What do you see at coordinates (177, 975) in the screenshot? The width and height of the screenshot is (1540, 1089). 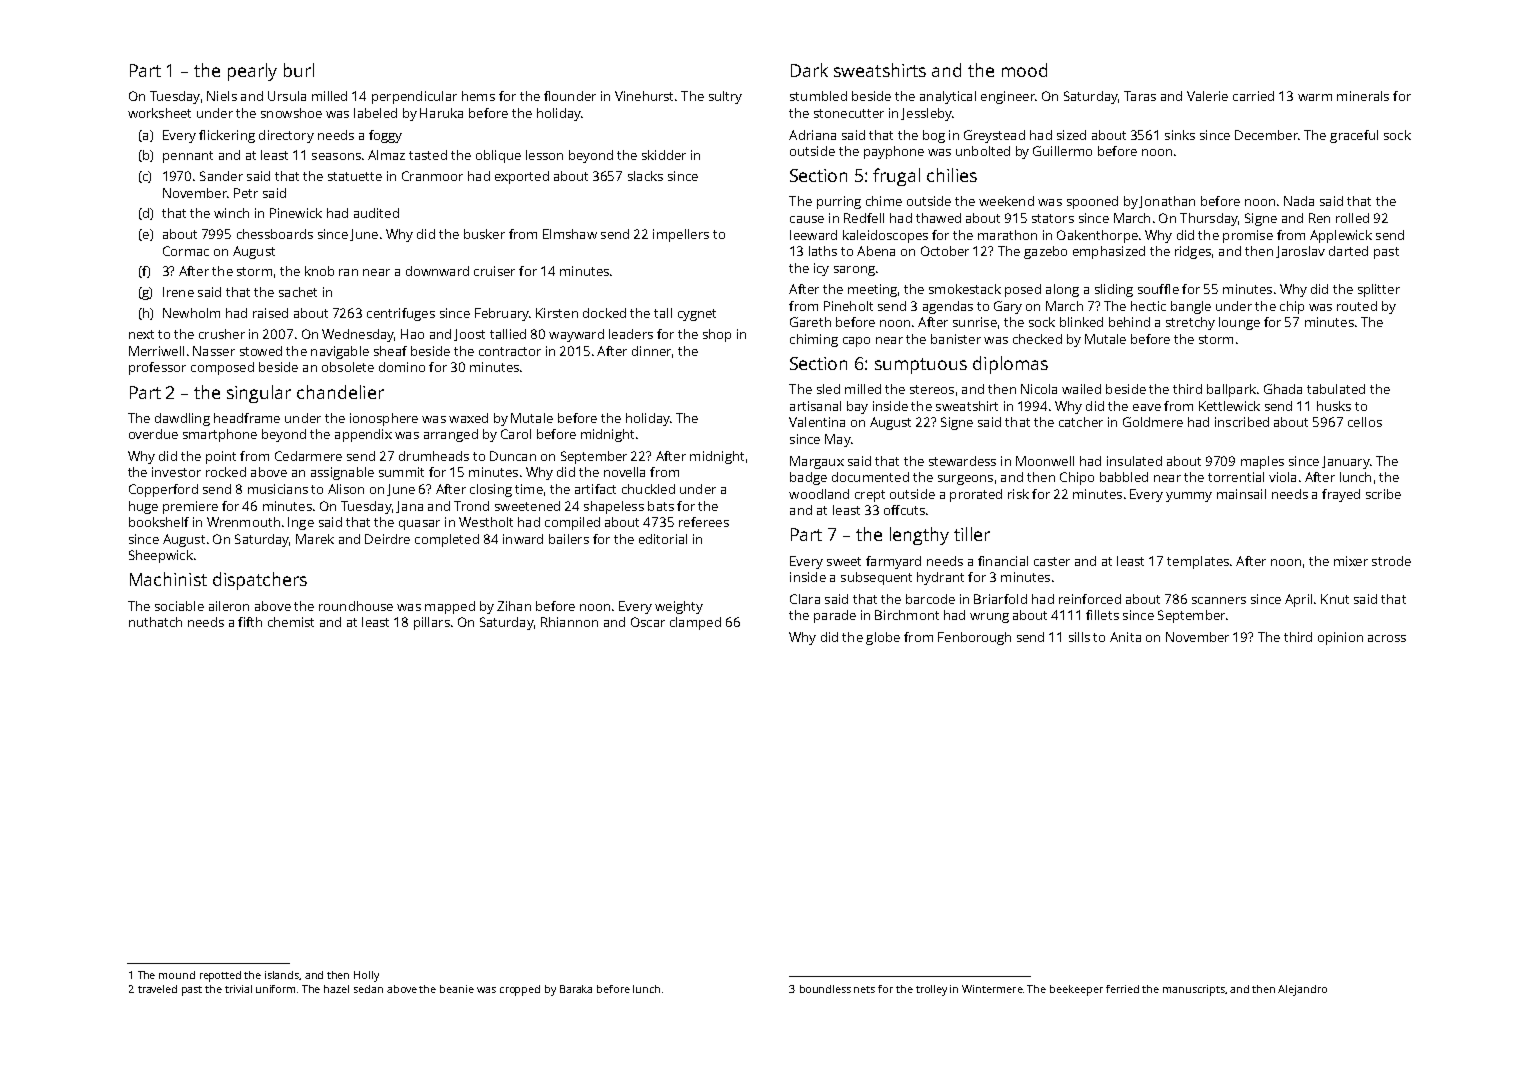 I see `mound` at bounding box center [177, 975].
